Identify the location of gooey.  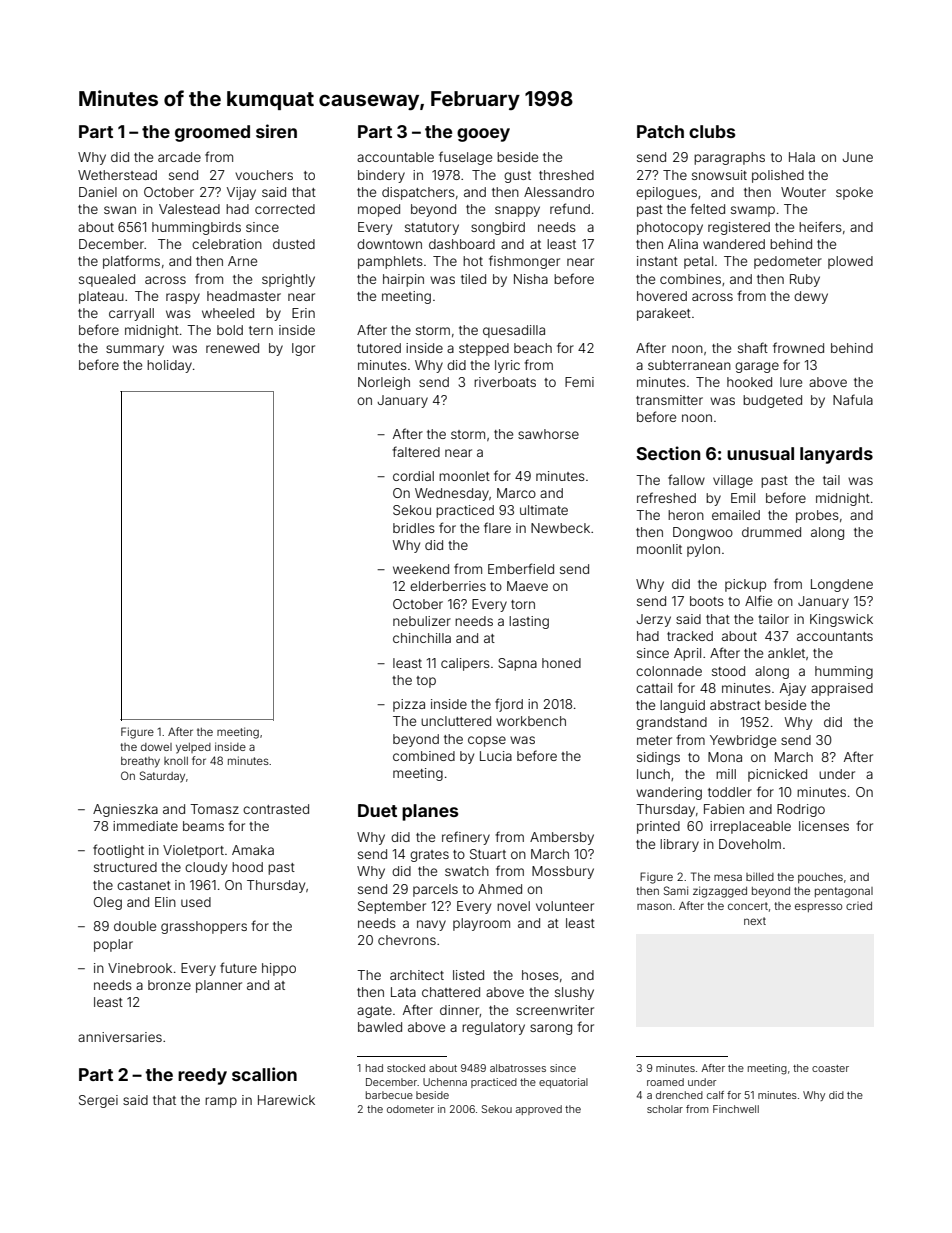
(483, 135).
